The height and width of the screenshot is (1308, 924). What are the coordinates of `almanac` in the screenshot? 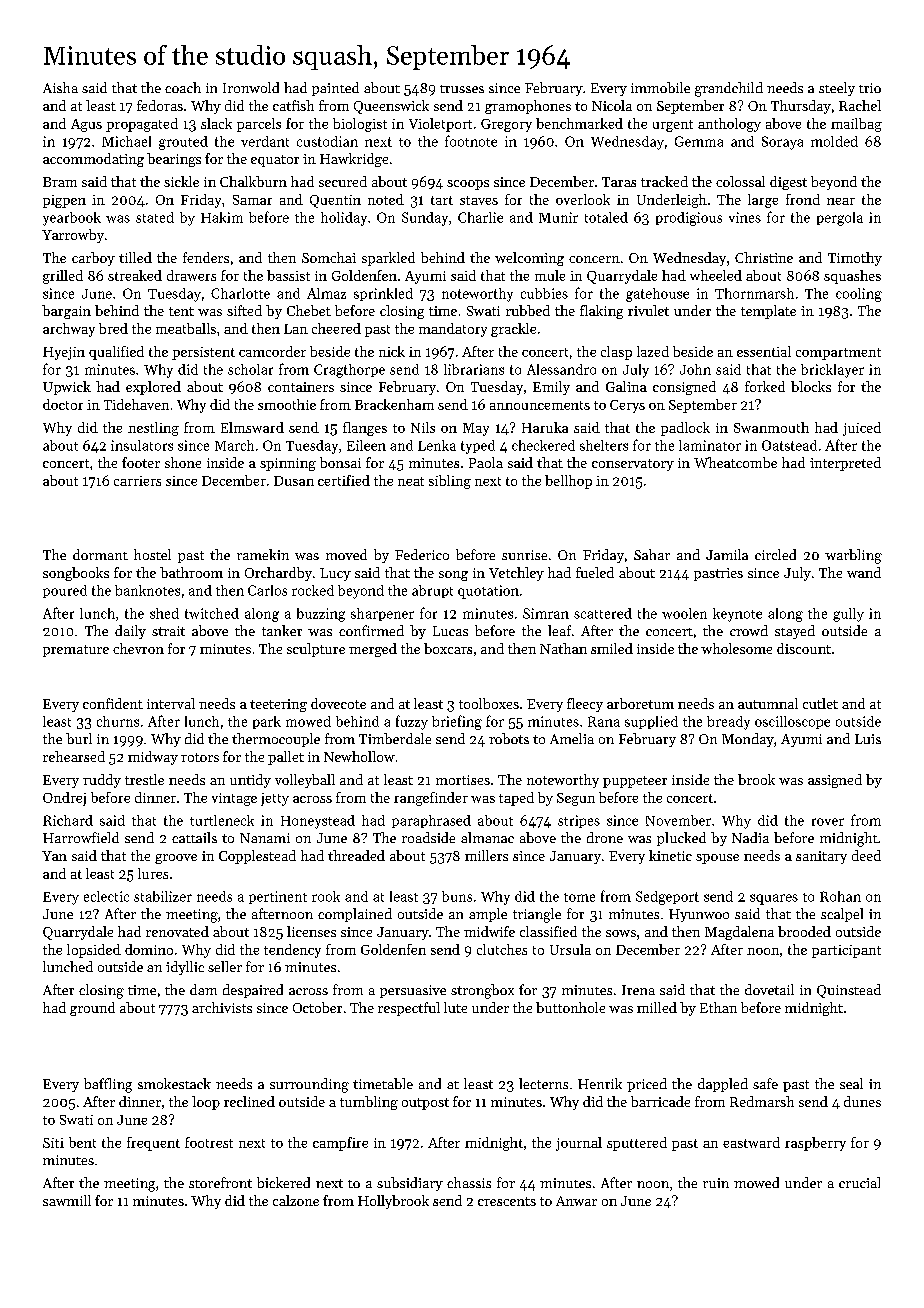 It's located at (487, 837).
